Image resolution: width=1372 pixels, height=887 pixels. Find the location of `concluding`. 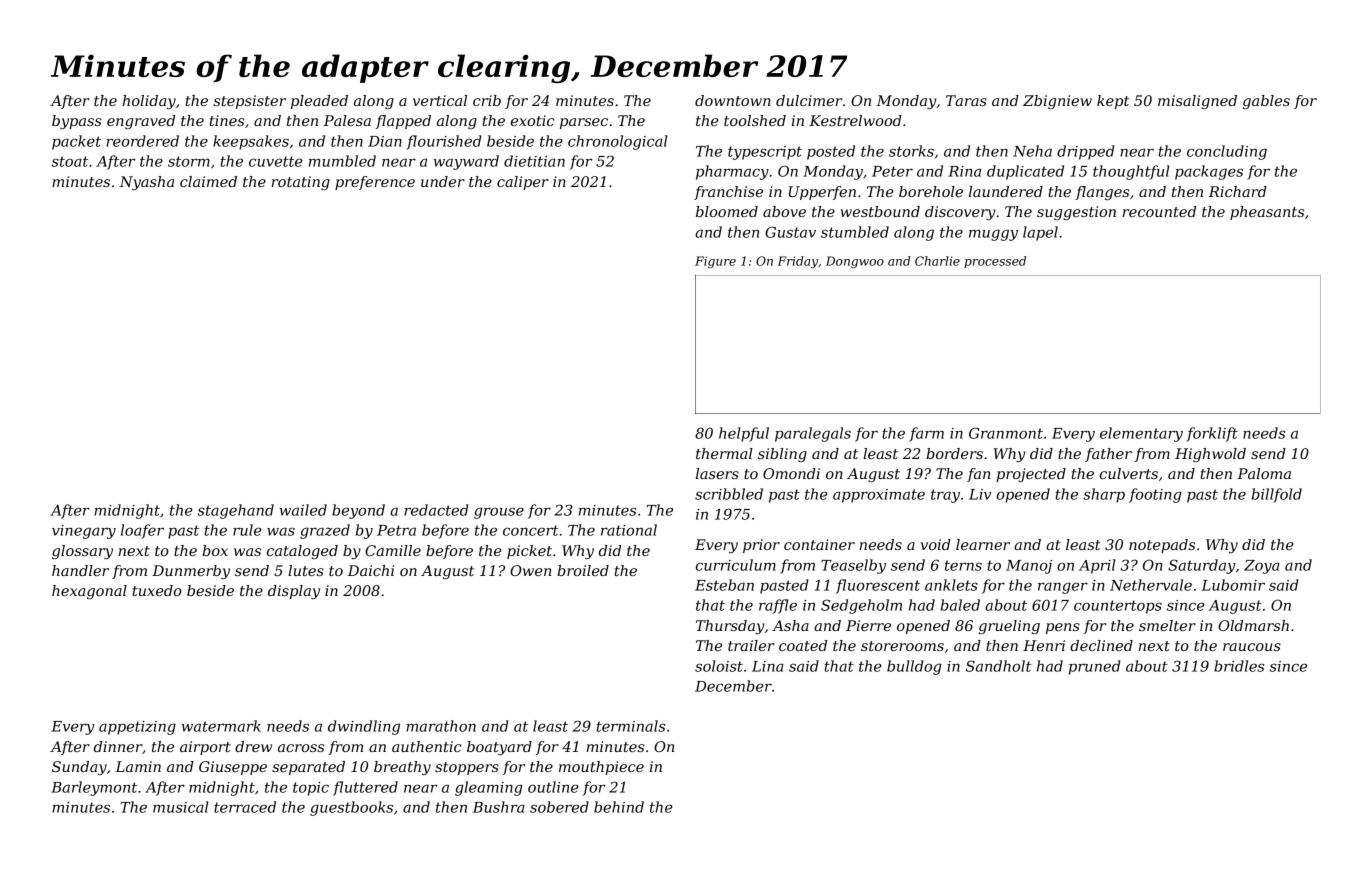

concluding is located at coordinates (1227, 152).
